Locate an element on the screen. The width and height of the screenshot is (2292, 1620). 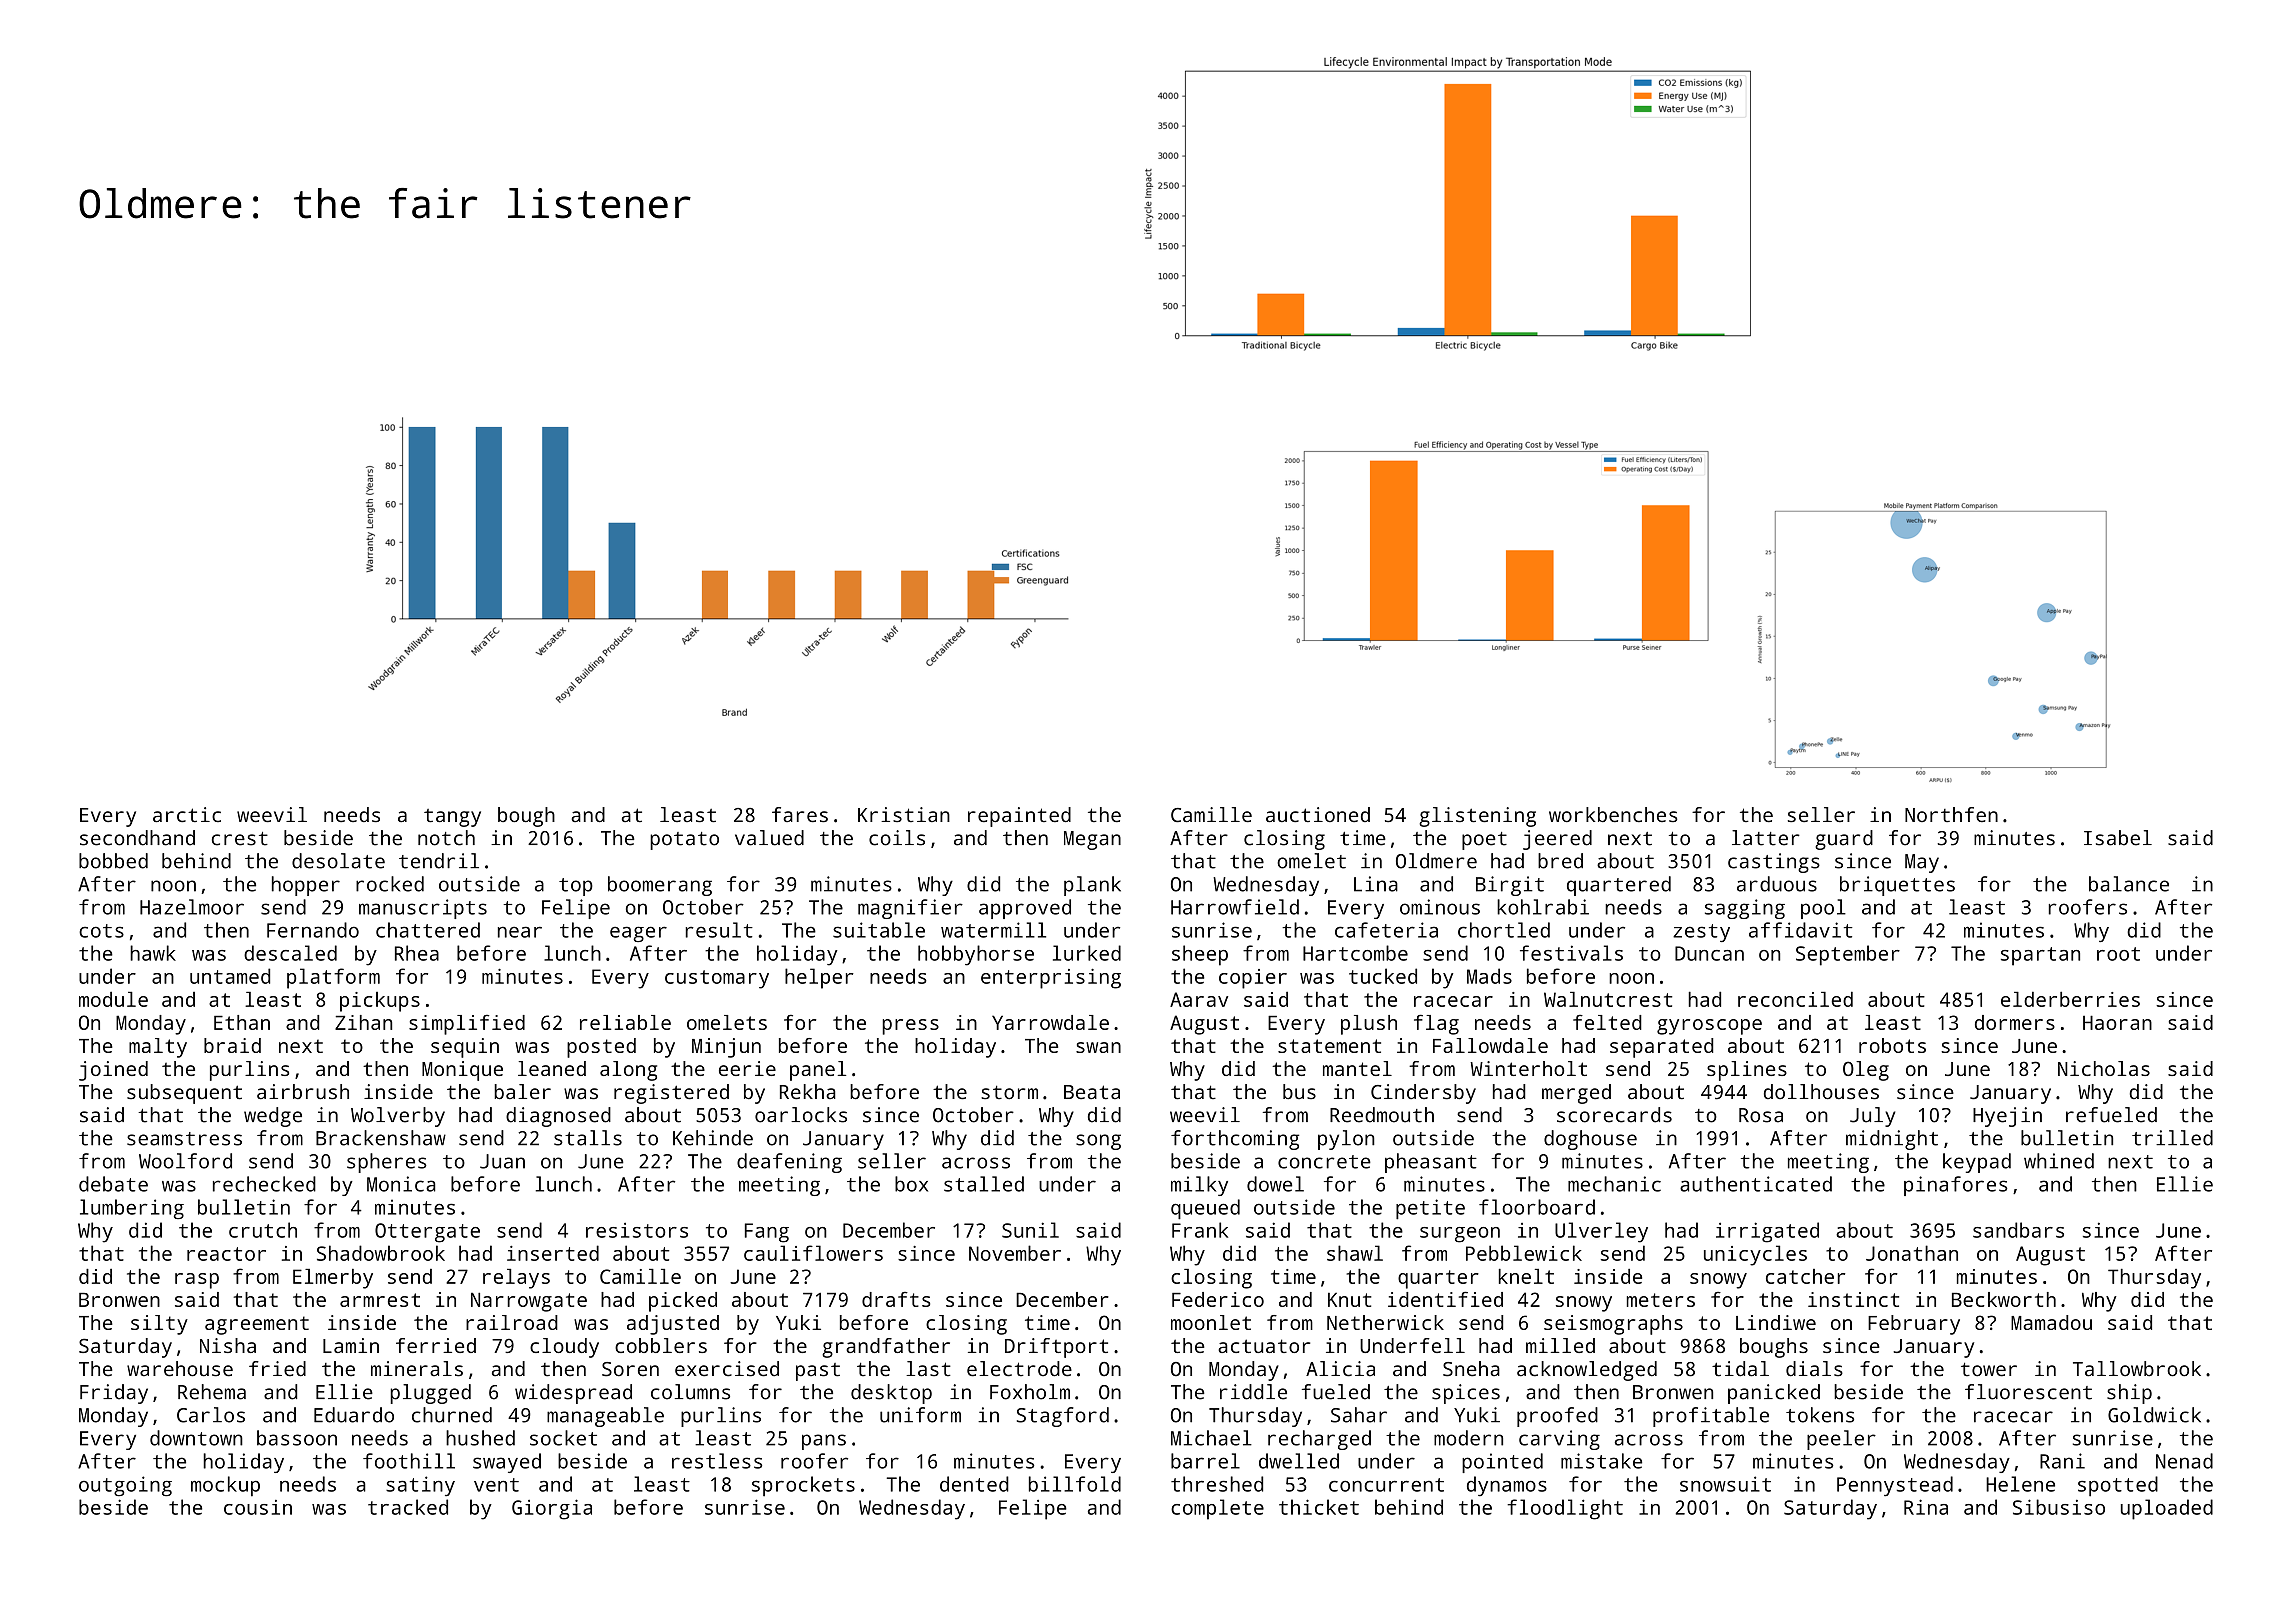
elderberries is located at coordinates (2070, 999).
